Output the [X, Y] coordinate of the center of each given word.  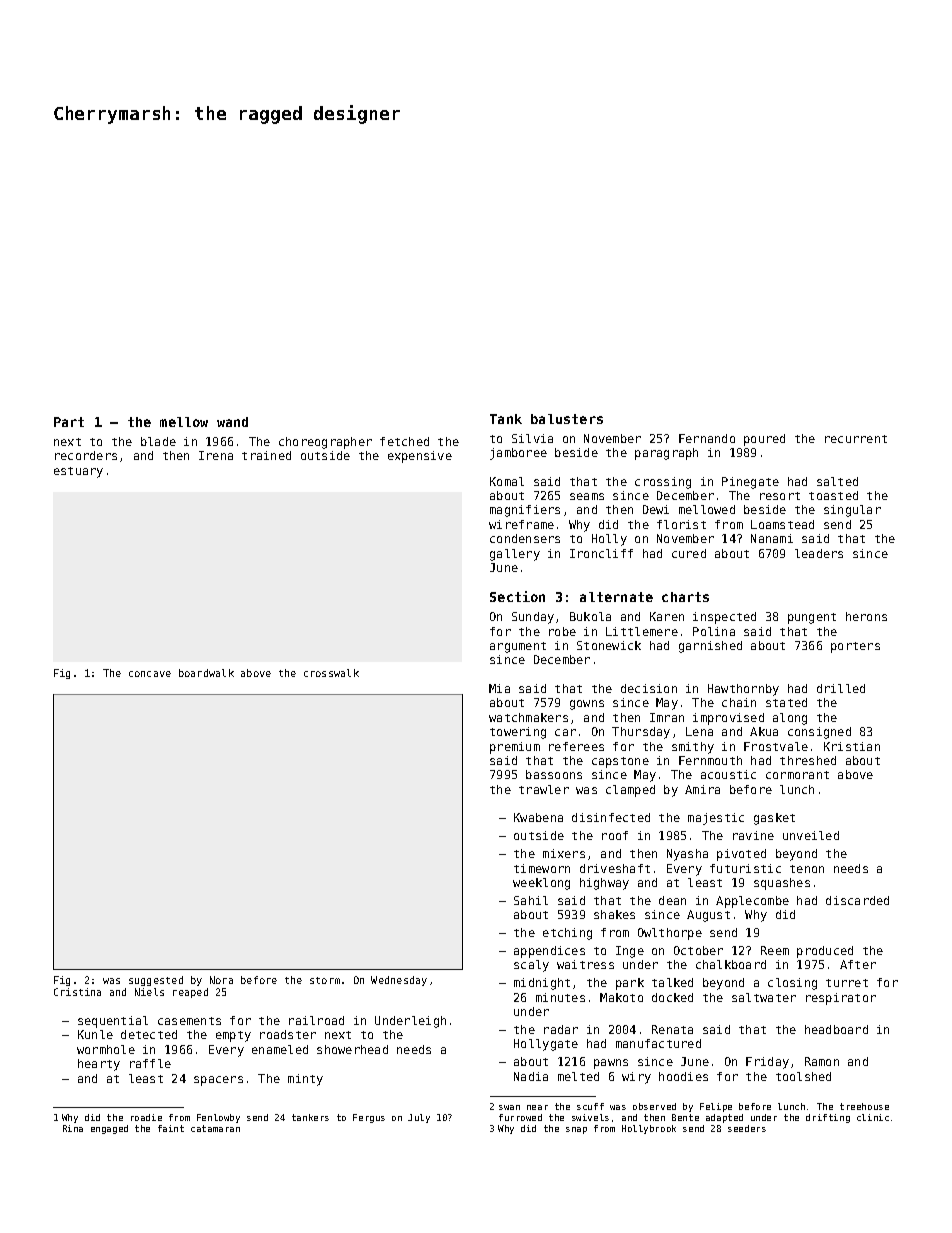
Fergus [369, 1118]
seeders [747, 1128]
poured [764, 440]
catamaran [215, 1128]
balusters [567, 419]
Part [69, 422]
